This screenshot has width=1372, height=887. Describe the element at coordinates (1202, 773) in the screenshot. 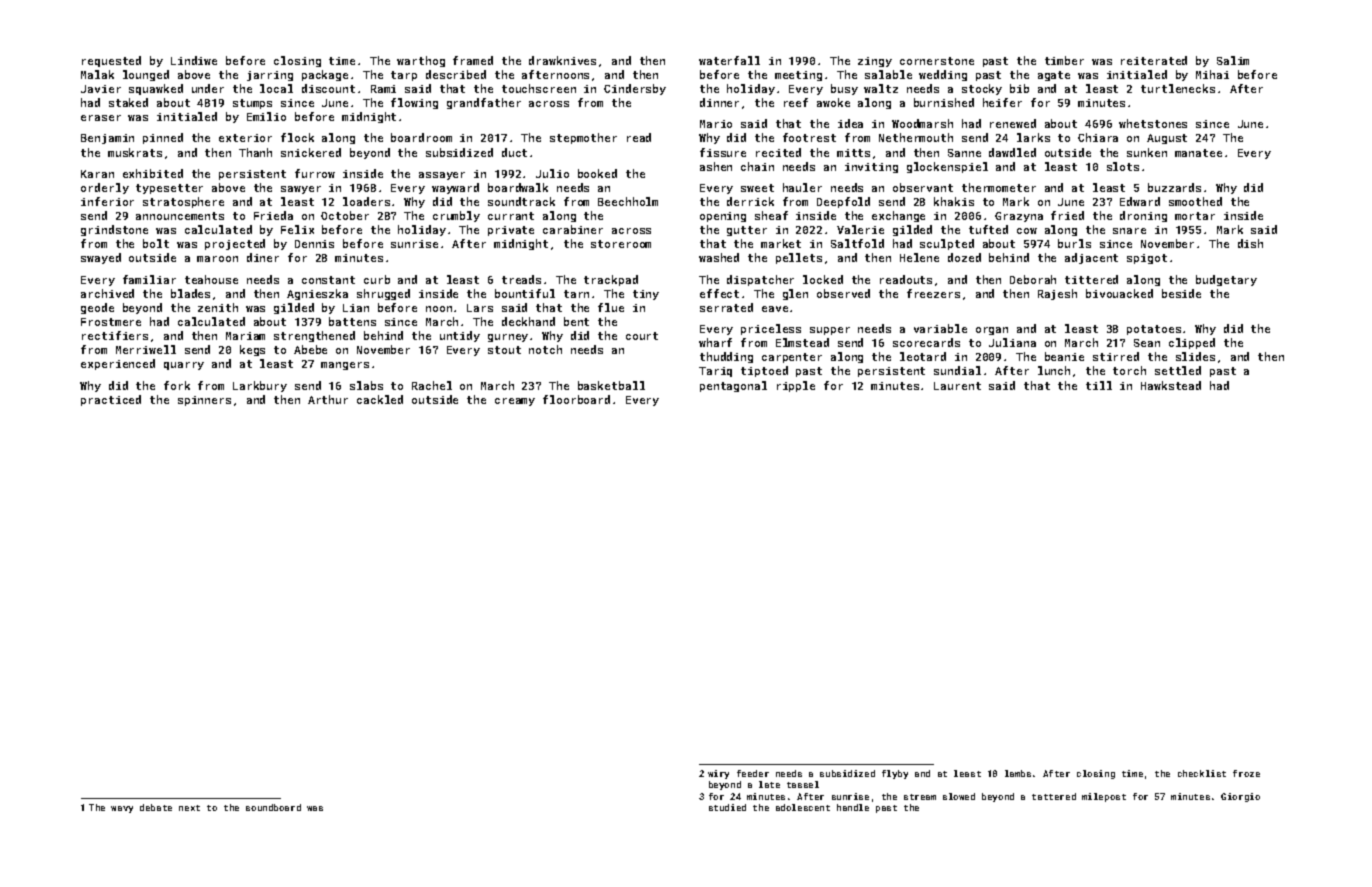

I see `checklist` at that location.
